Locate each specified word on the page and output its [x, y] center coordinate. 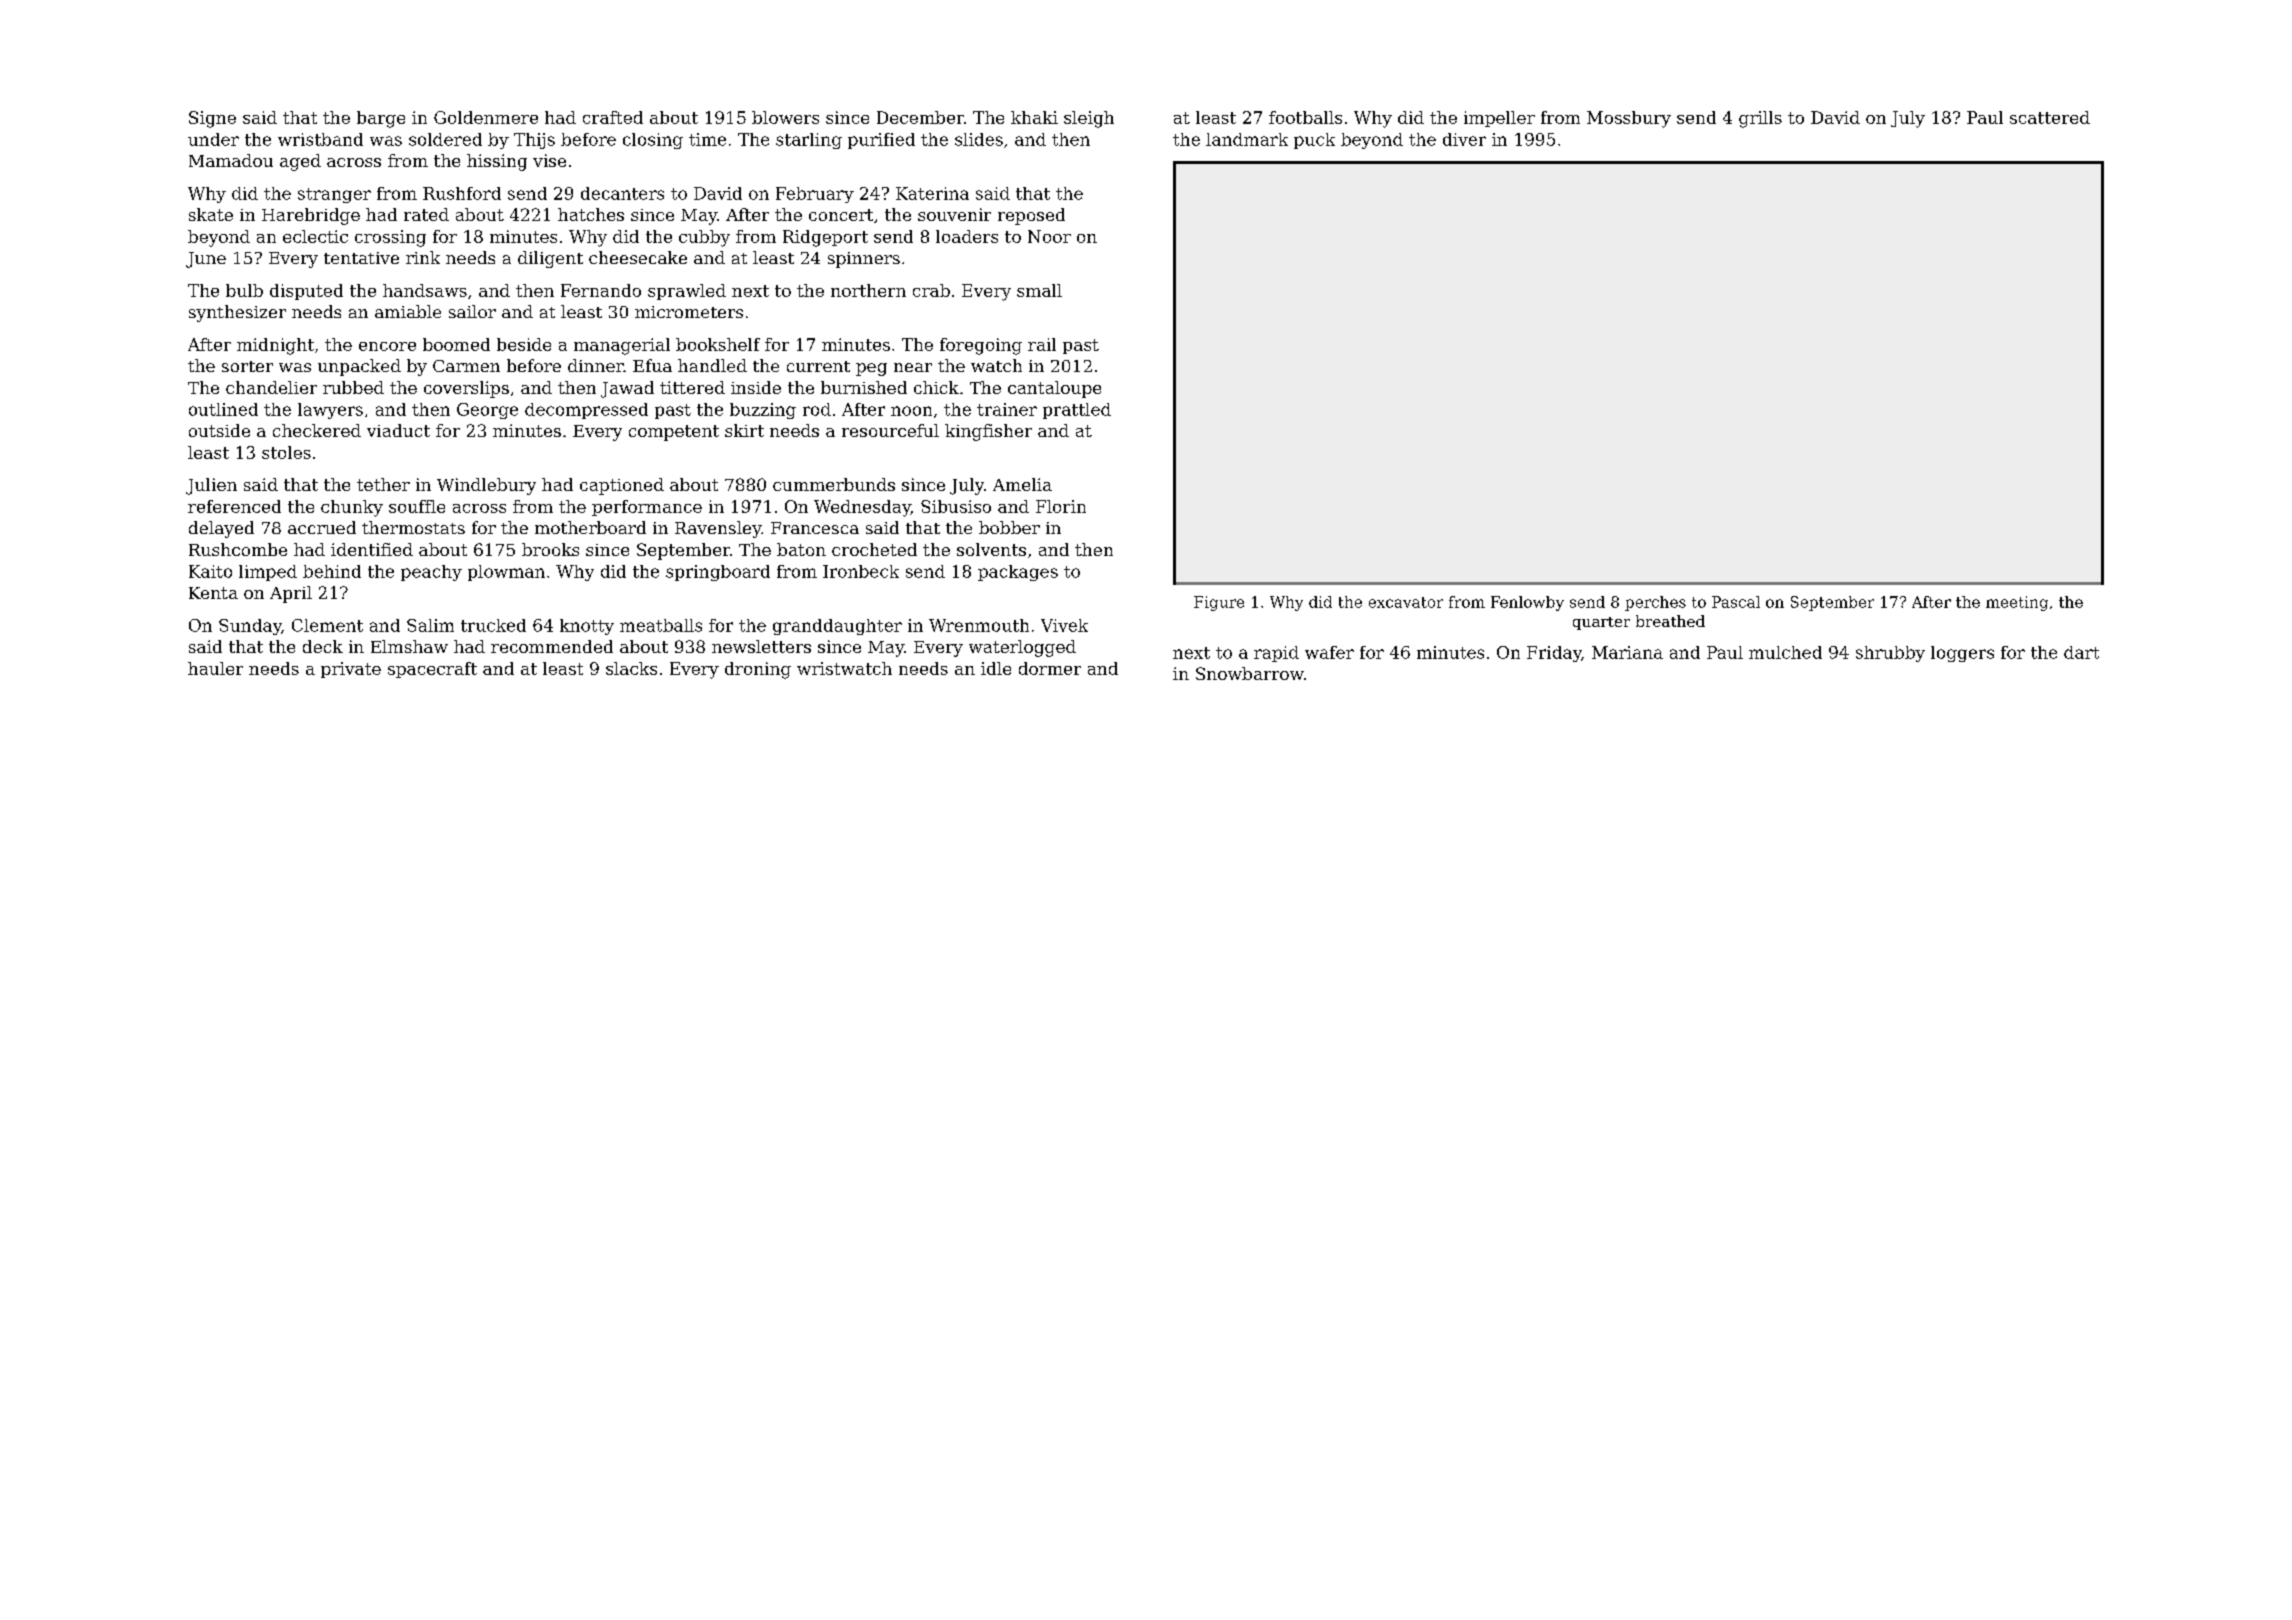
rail [1042, 344]
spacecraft [432, 670]
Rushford [462, 193]
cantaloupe [1054, 389]
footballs [1305, 117]
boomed [456, 344]
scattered [2050, 117]
